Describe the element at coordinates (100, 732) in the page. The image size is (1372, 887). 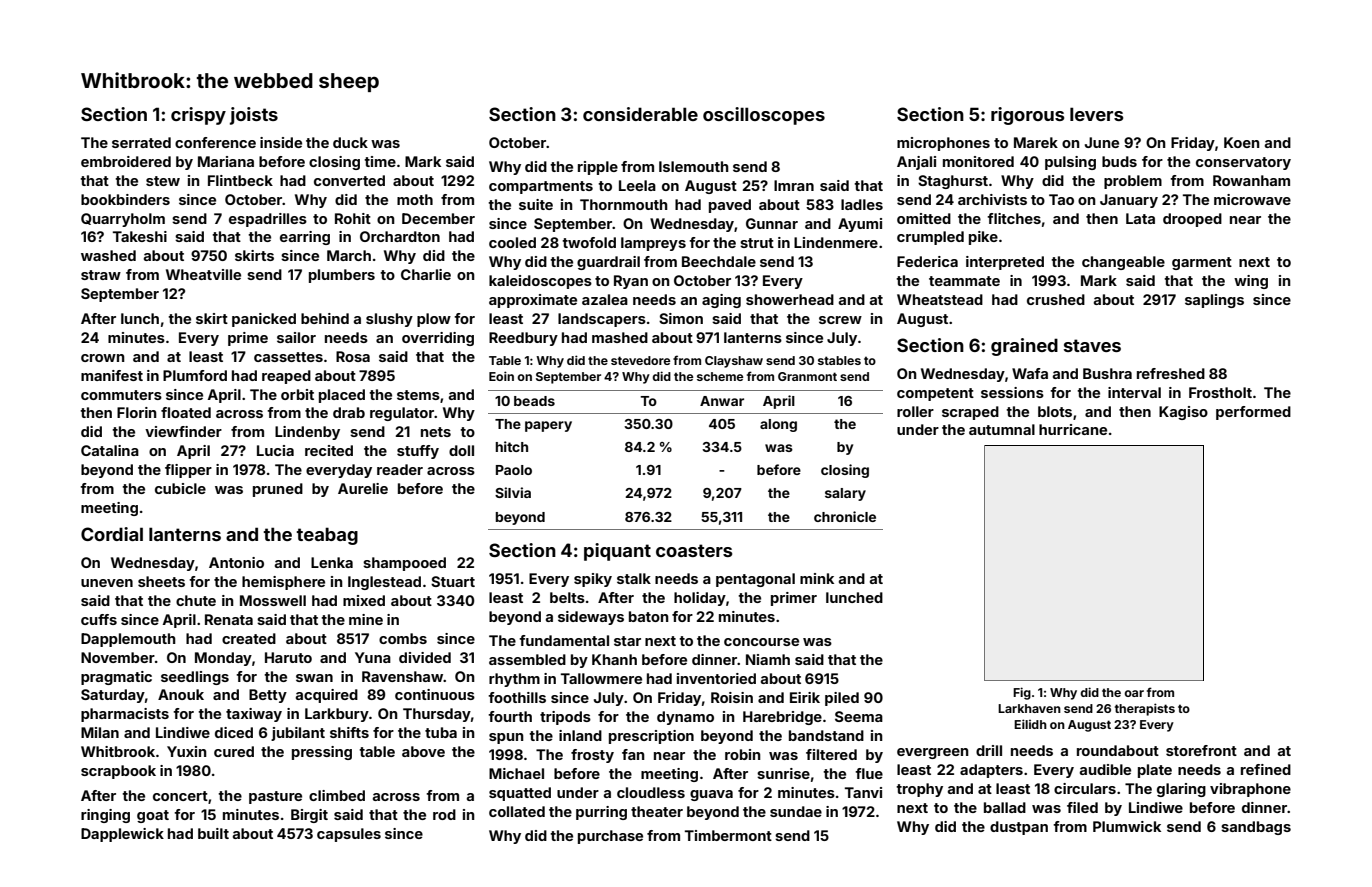
I see `Milan` at that location.
